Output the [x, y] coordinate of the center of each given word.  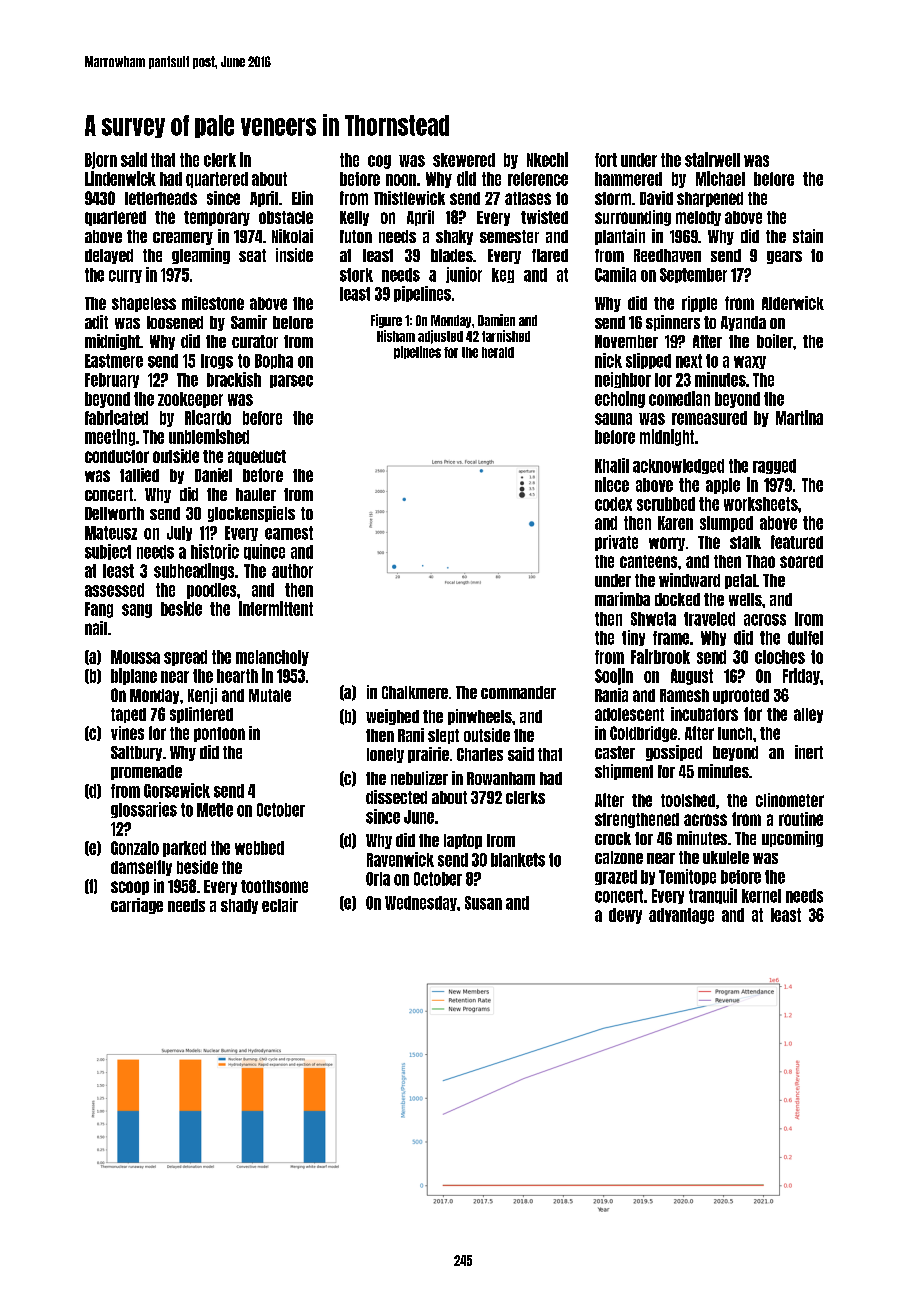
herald [498, 352]
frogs [217, 361]
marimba [622, 599]
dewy [625, 916]
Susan [483, 903]
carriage [137, 906]
